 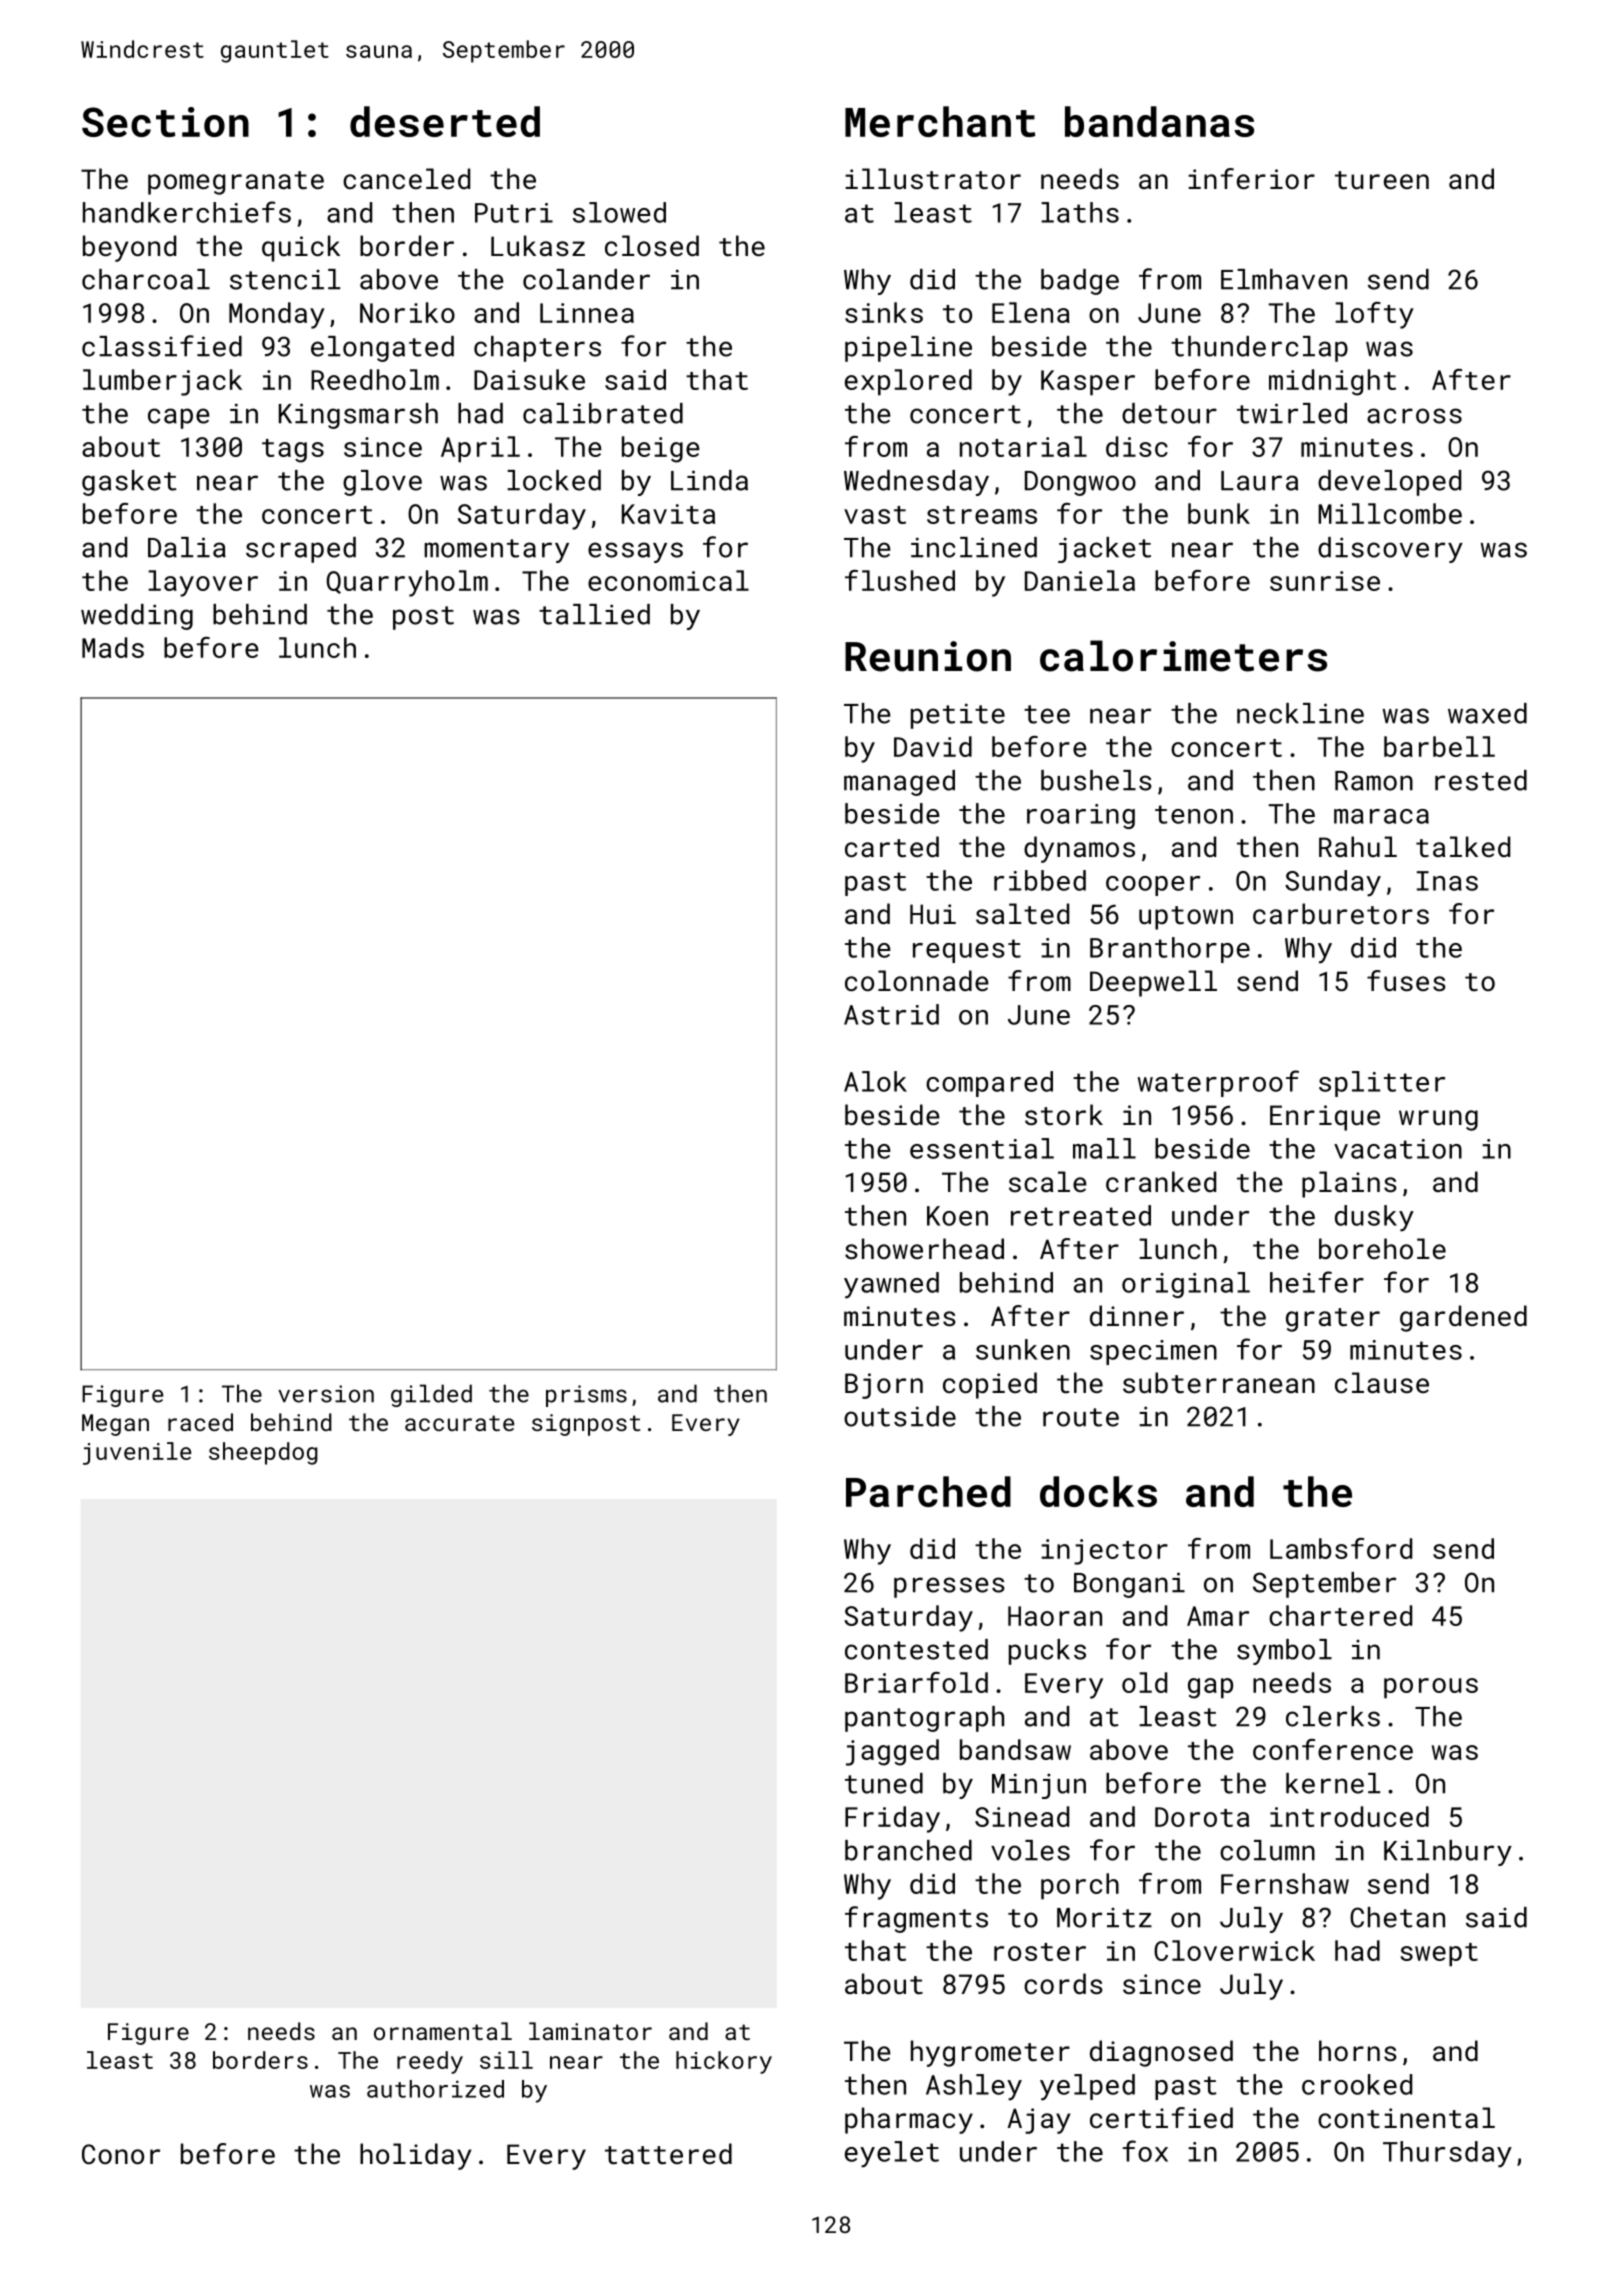 I want to click on Merchant, so click(x=940, y=121).
